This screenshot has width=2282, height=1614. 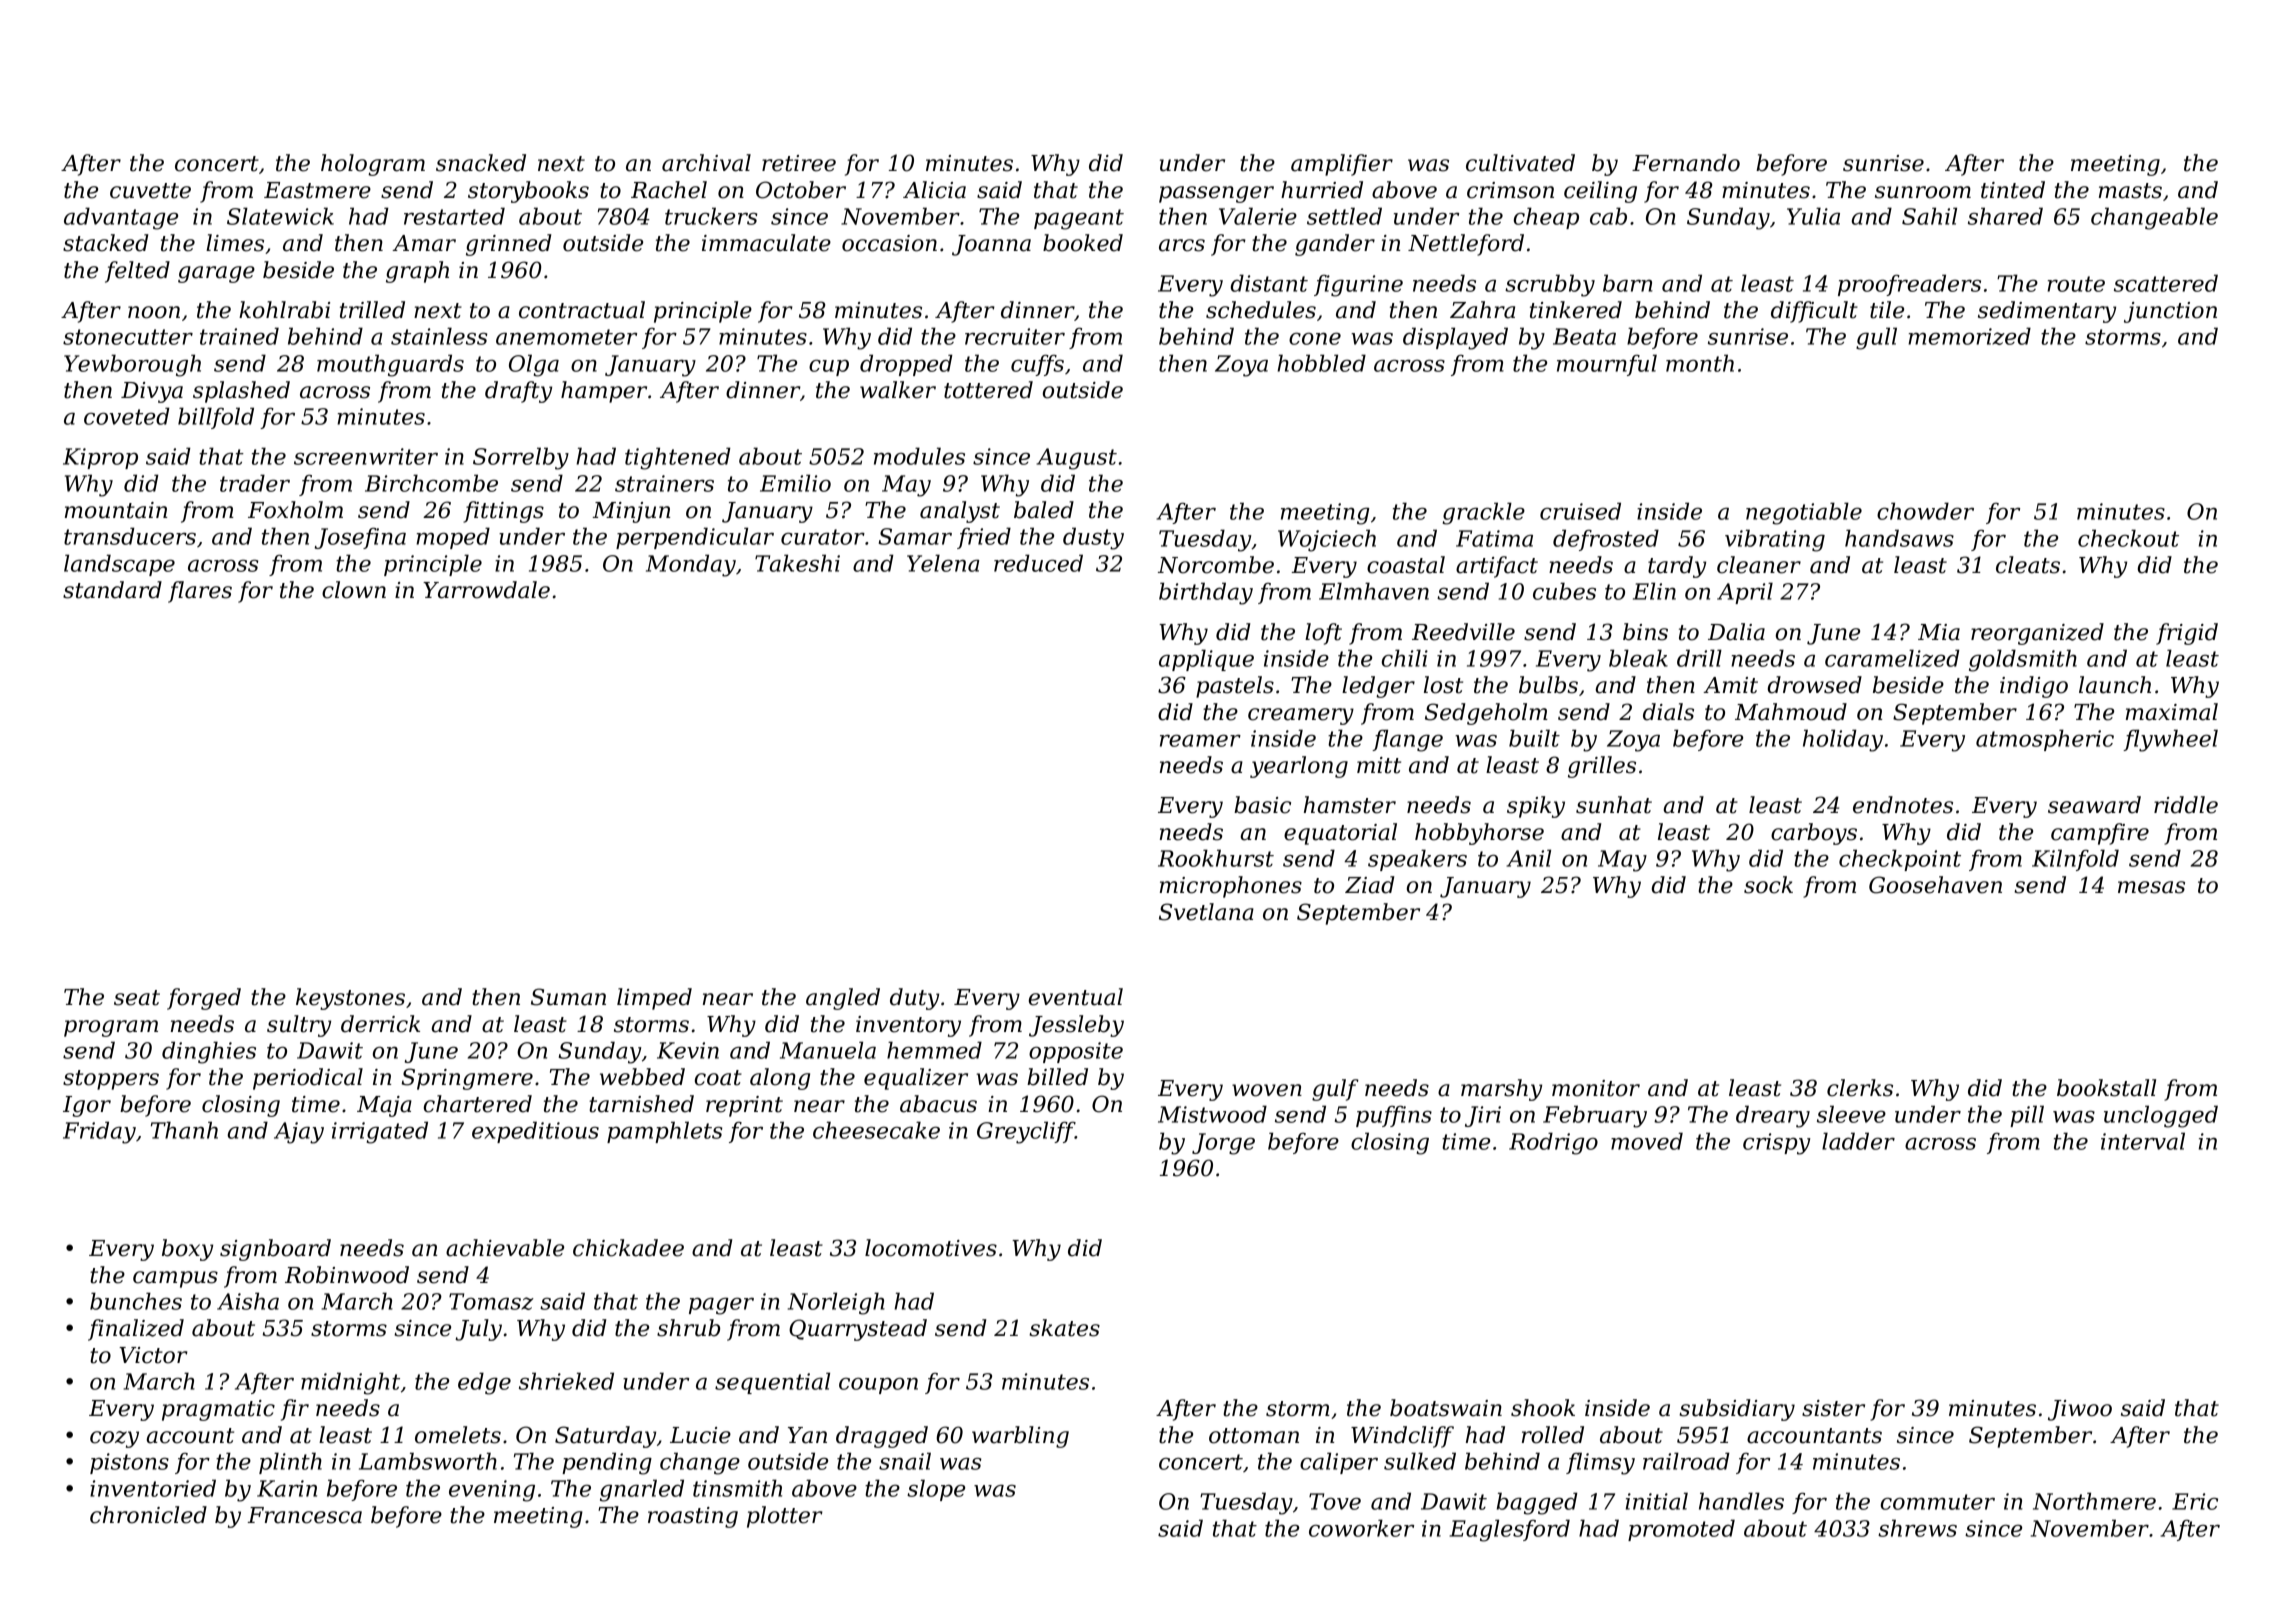 What do you see at coordinates (605, 1437) in the screenshot?
I see `Saturday` at bounding box center [605, 1437].
